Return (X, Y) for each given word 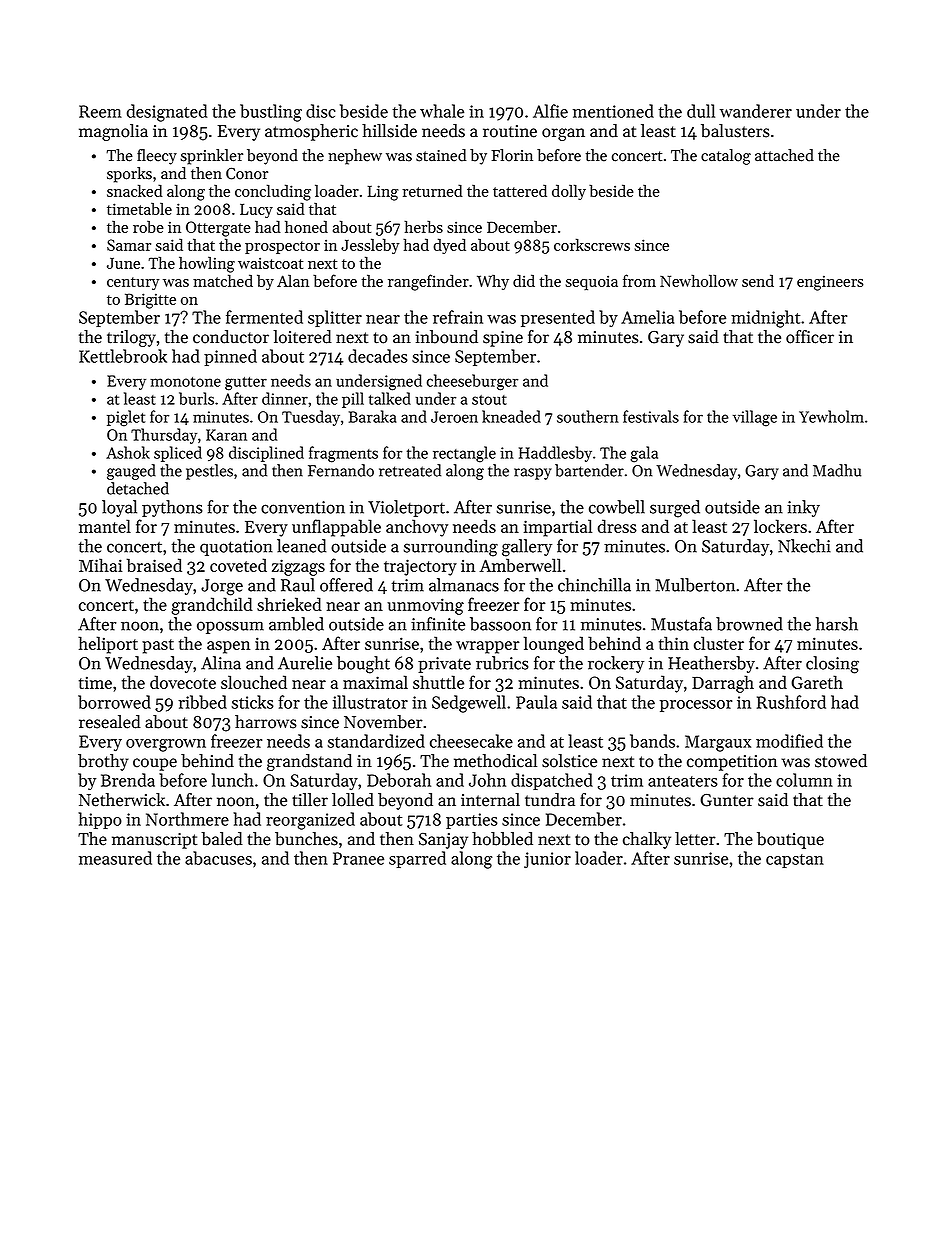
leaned (301, 546)
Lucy (256, 210)
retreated (410, 470)
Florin (512, 155)
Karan (226, 435)
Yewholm (831, 416)
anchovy (417, 528)
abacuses (218, 858)
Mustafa (681, 624)
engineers (830, 283)
